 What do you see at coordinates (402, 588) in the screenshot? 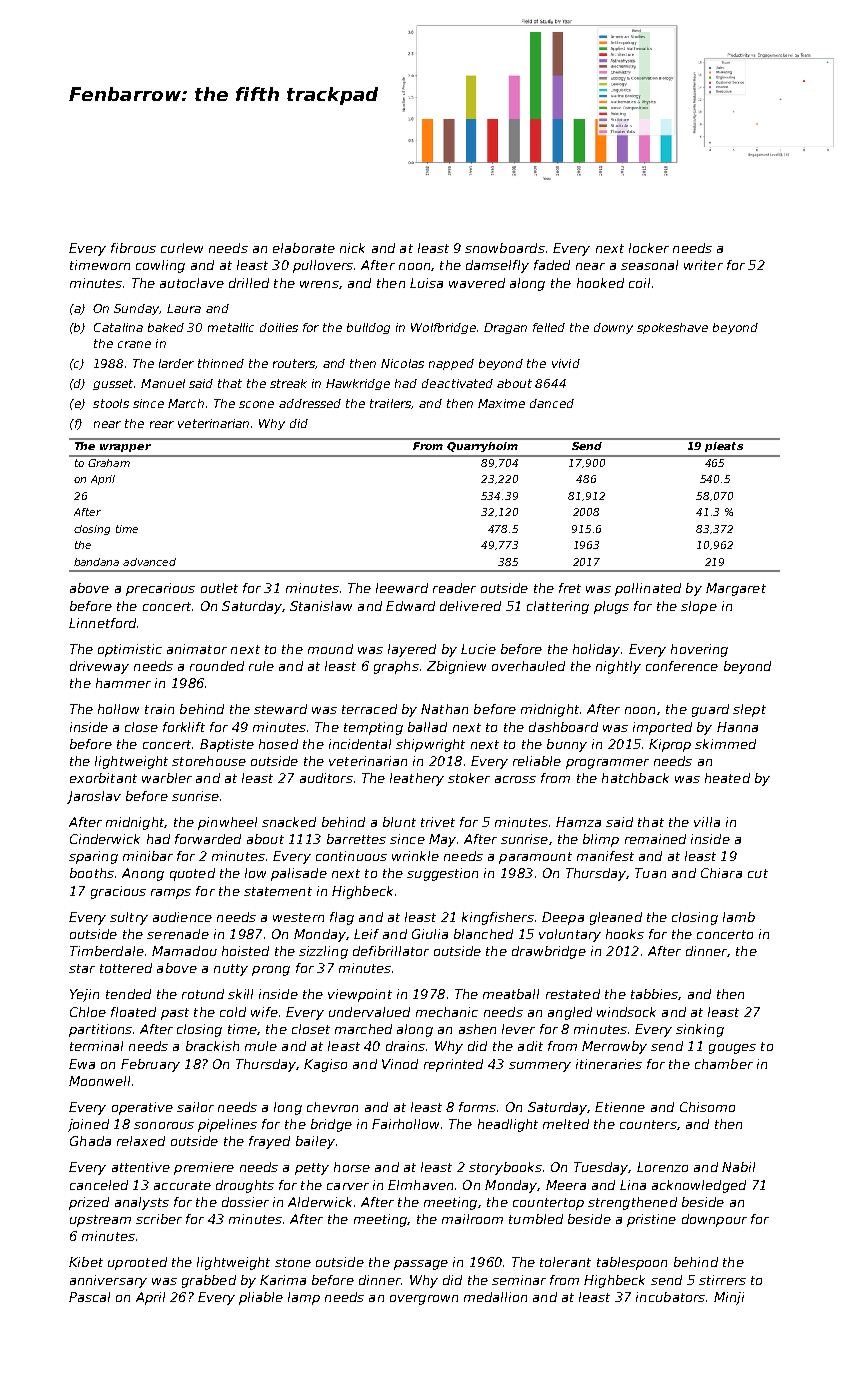
I see `leeward` at bounding box center [402, 588].
